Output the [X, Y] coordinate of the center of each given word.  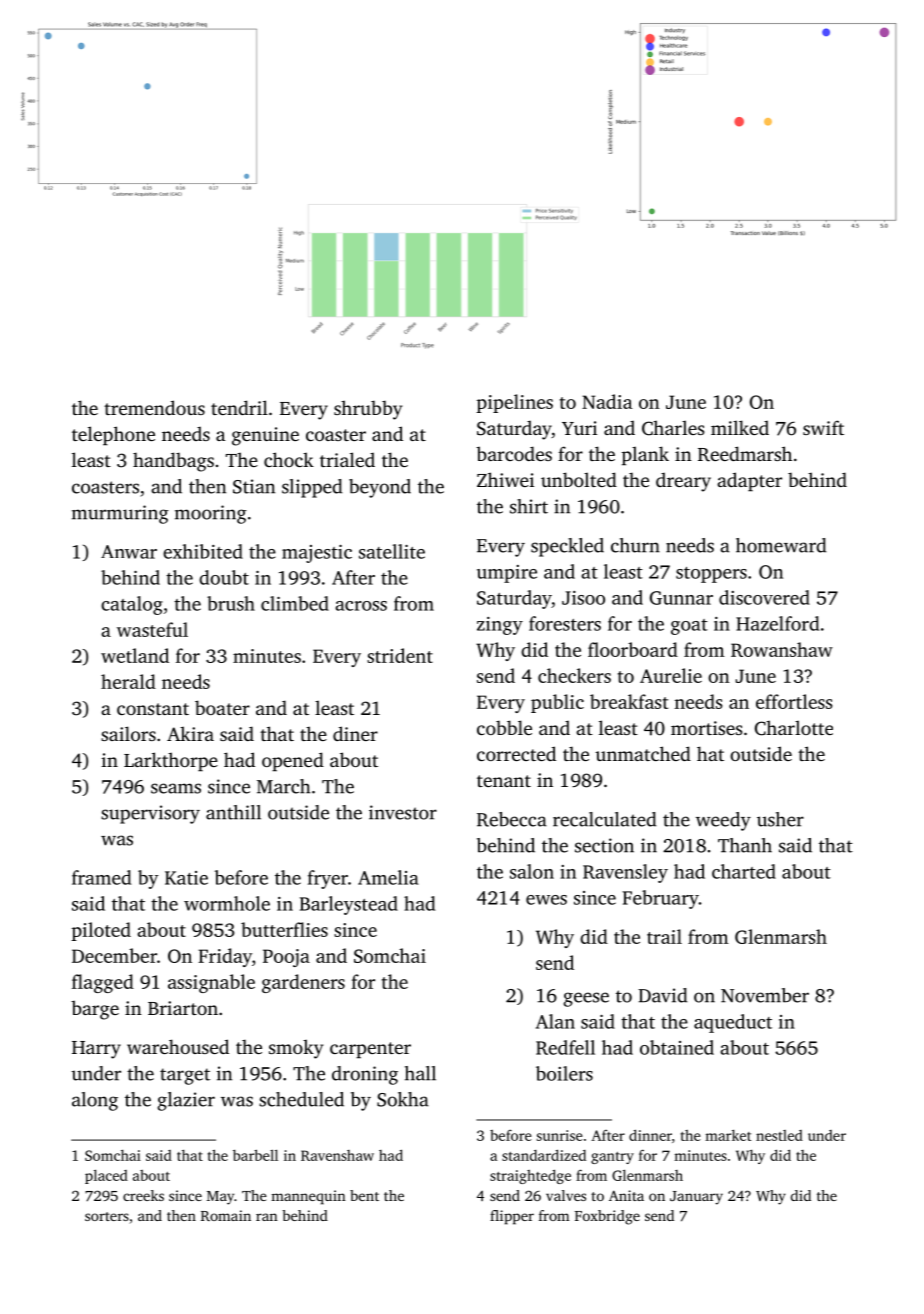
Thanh [745, 845]
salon [532, 871]
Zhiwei [505, 479]
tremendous [154, 407]
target [185, 1076]
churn [635, 545]
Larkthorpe [171, 761]
